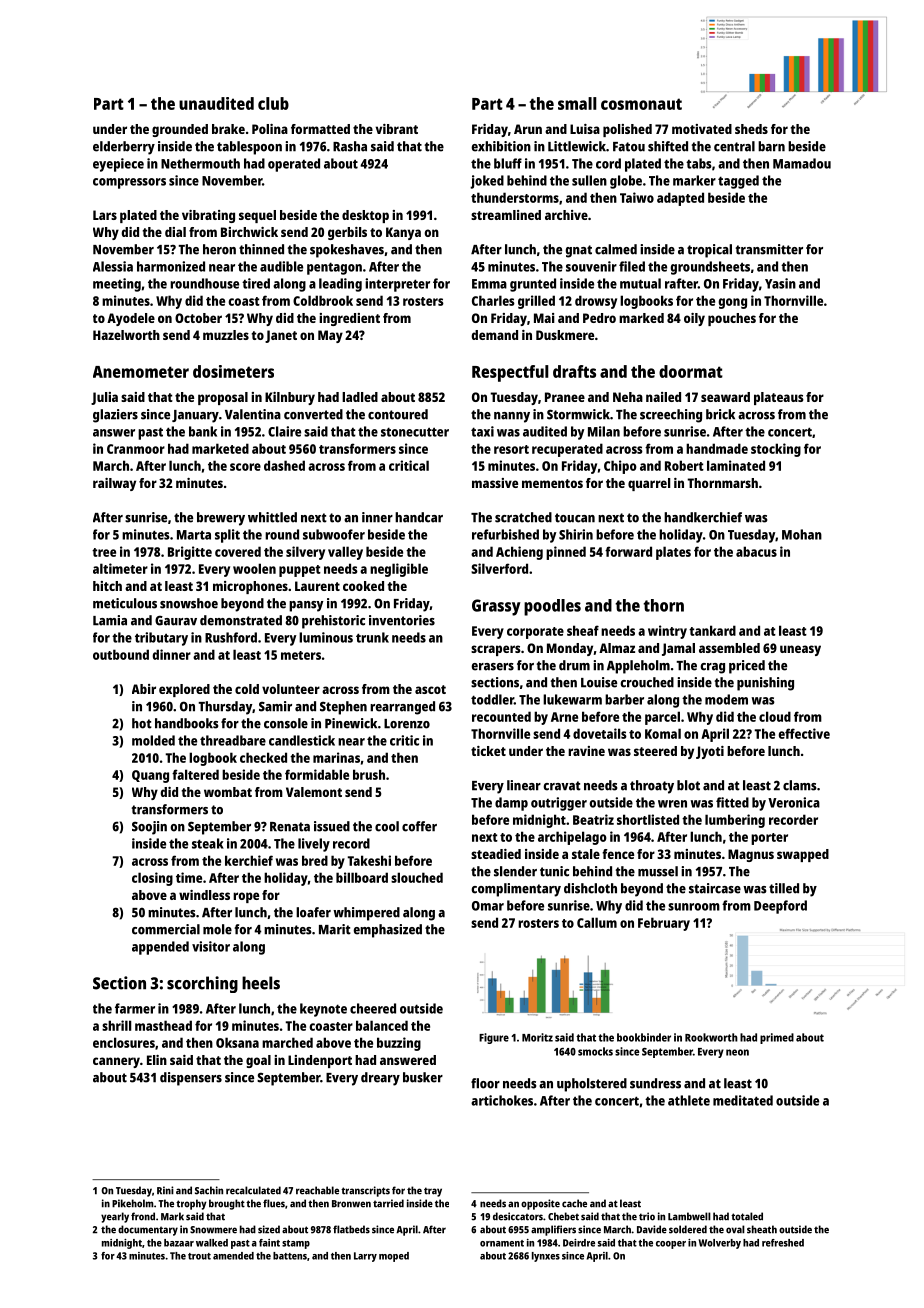 This screenshot has width=924, height=1308. I want to click on recuperated, so click(567, 450).
